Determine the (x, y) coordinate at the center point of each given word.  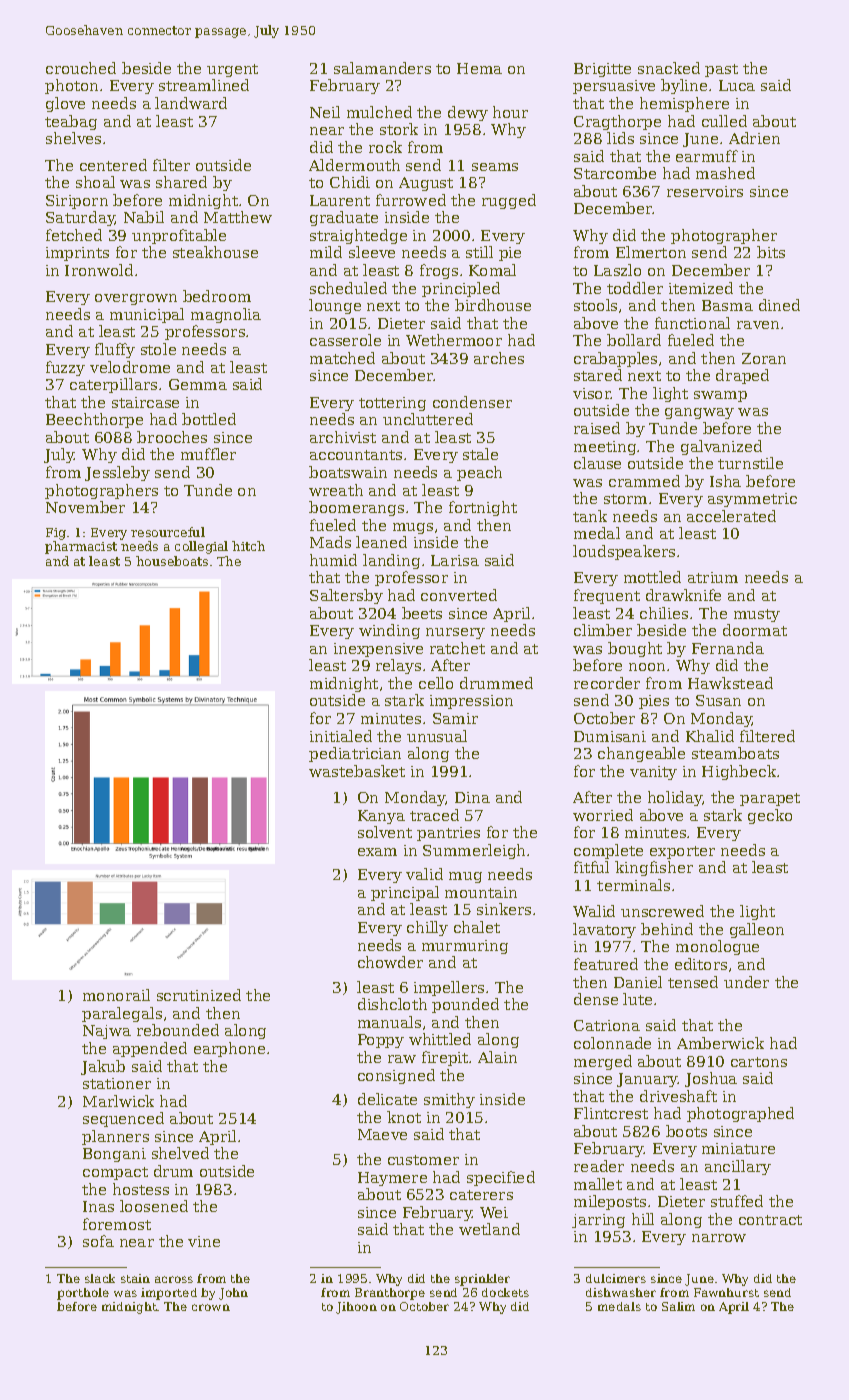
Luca (737, 85)
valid (424, 874)
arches (499, 358)
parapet (770, 799)
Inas (98, 1206)
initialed (341, 736)
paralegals (122, 1014)
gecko (770, 816)
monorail (116, 995)
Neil (325, 112)
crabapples (615, 359)
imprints (77, 254)
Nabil (144, 217)
